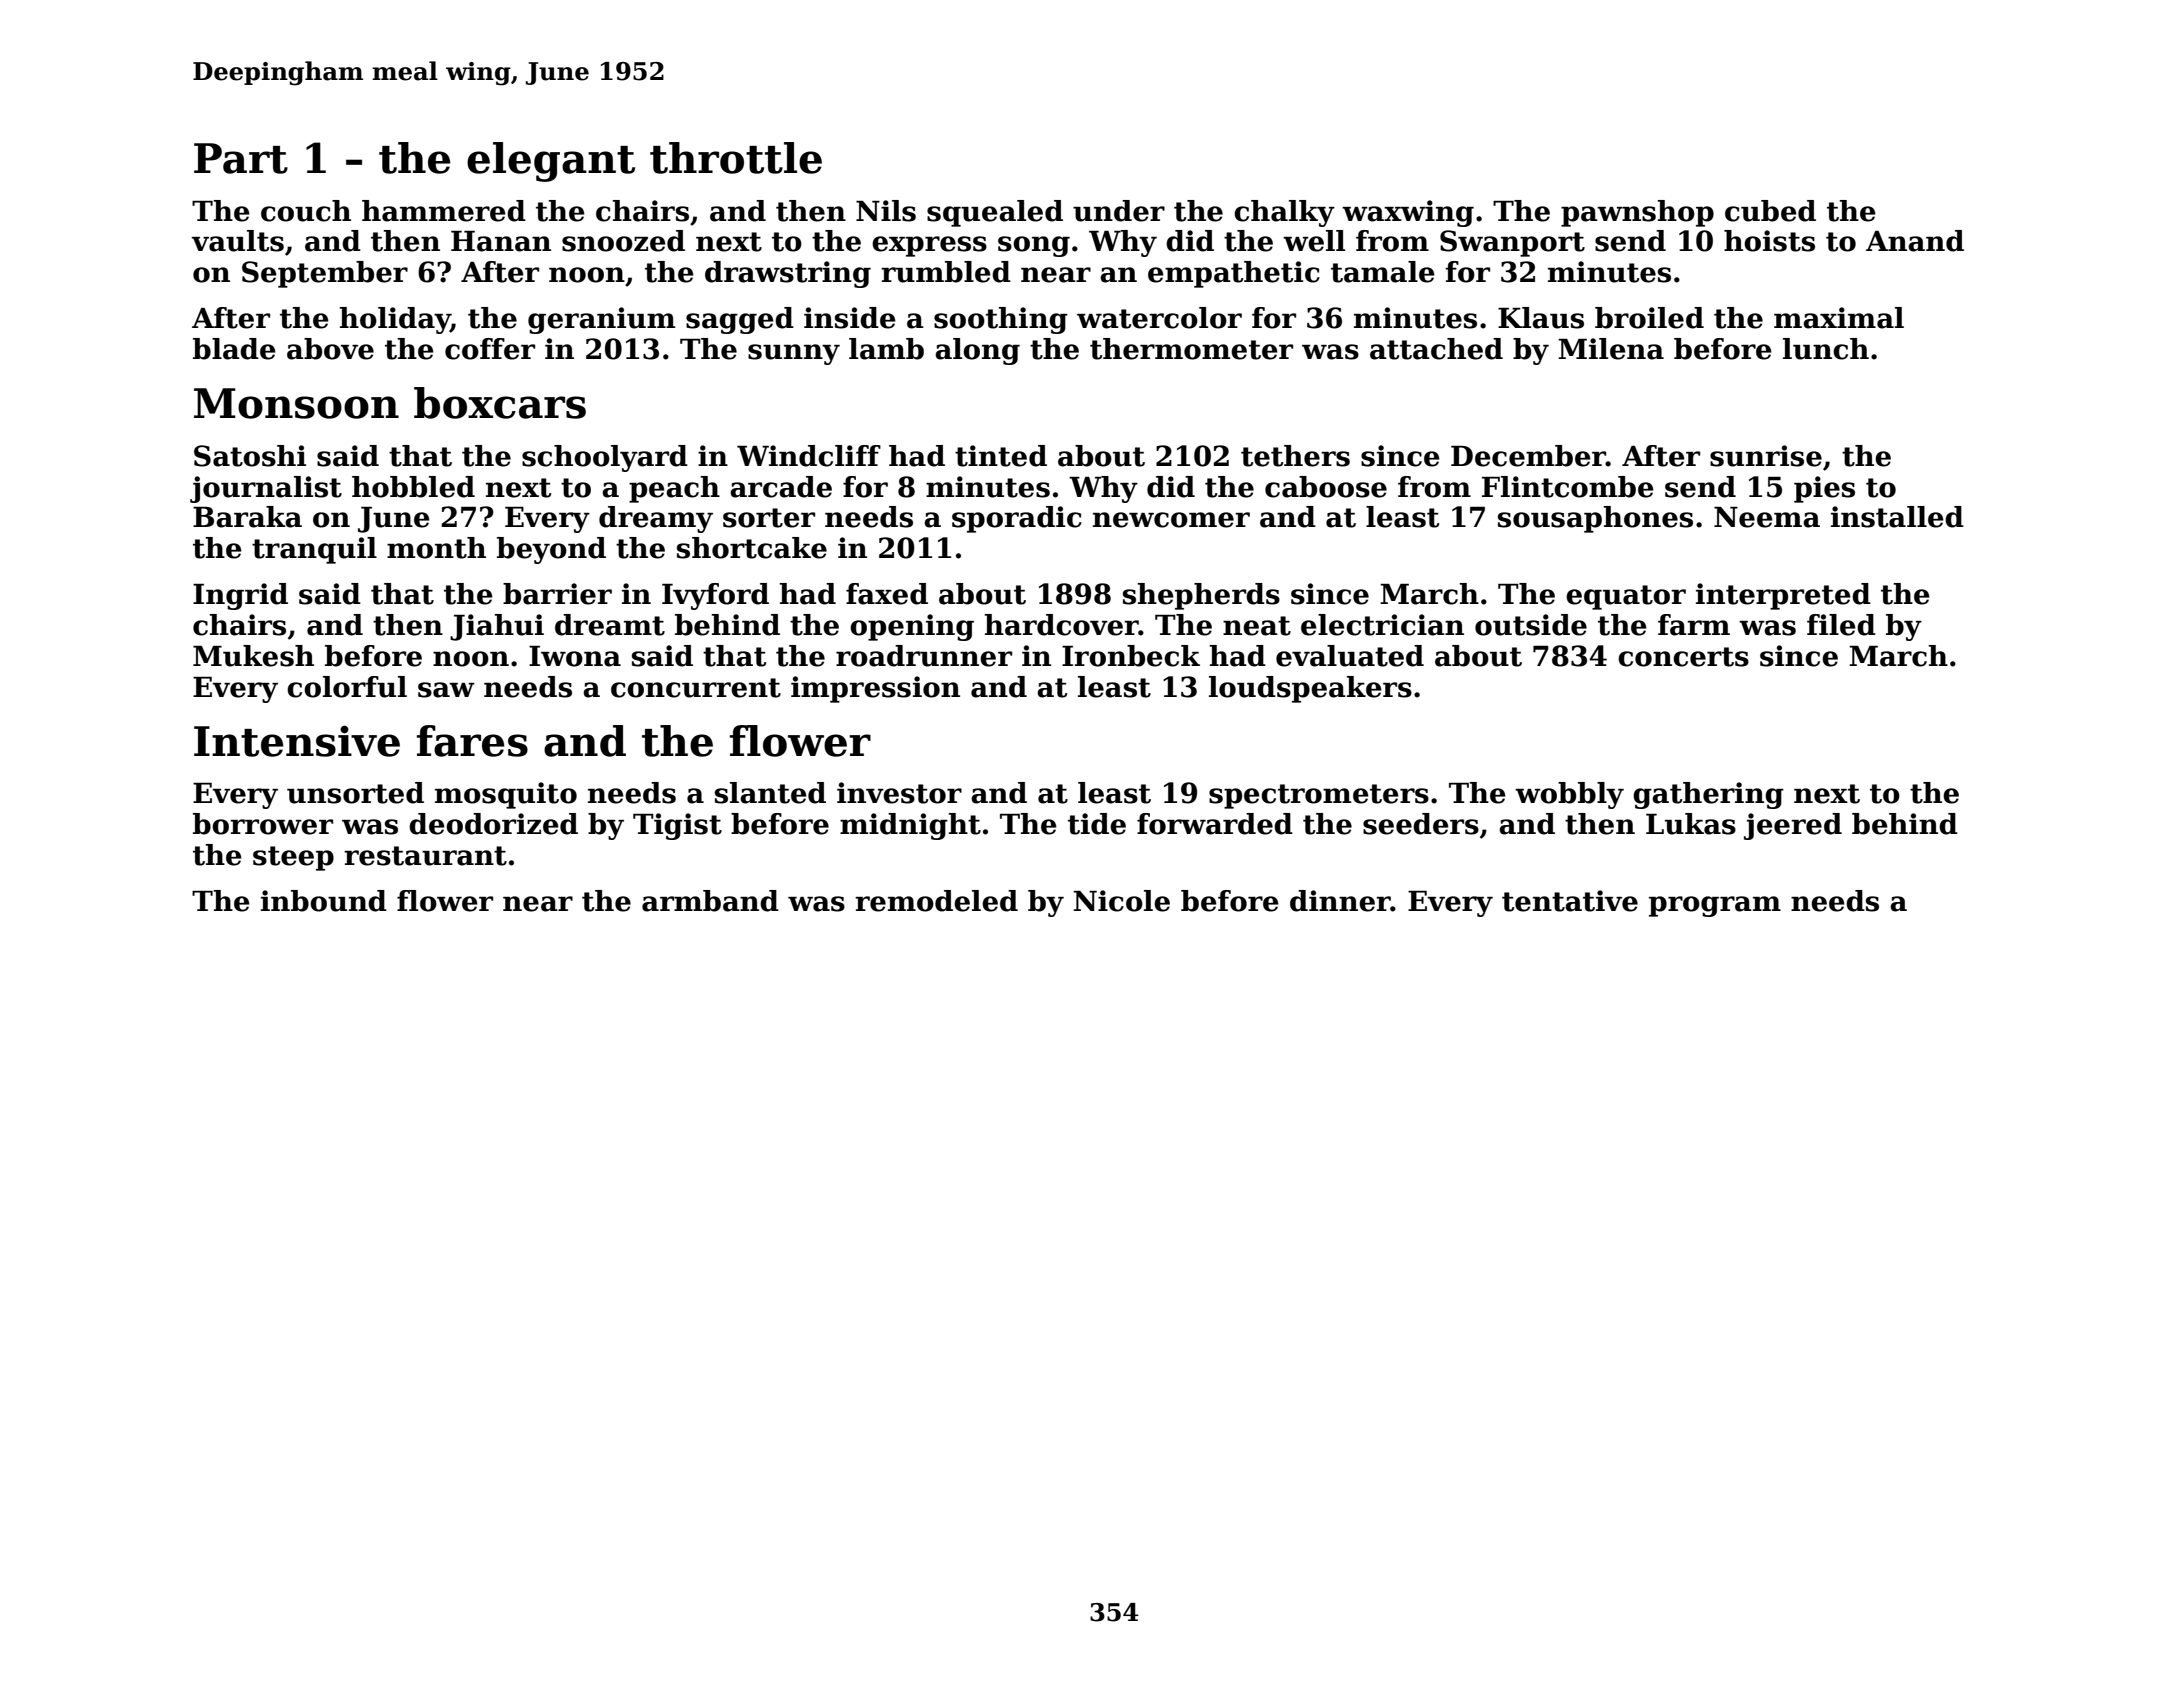 This screenshot has height=1683, width=2178. Describe the element at coordinates (263, 824) in the screenshot. I see `borrower` at that location.
